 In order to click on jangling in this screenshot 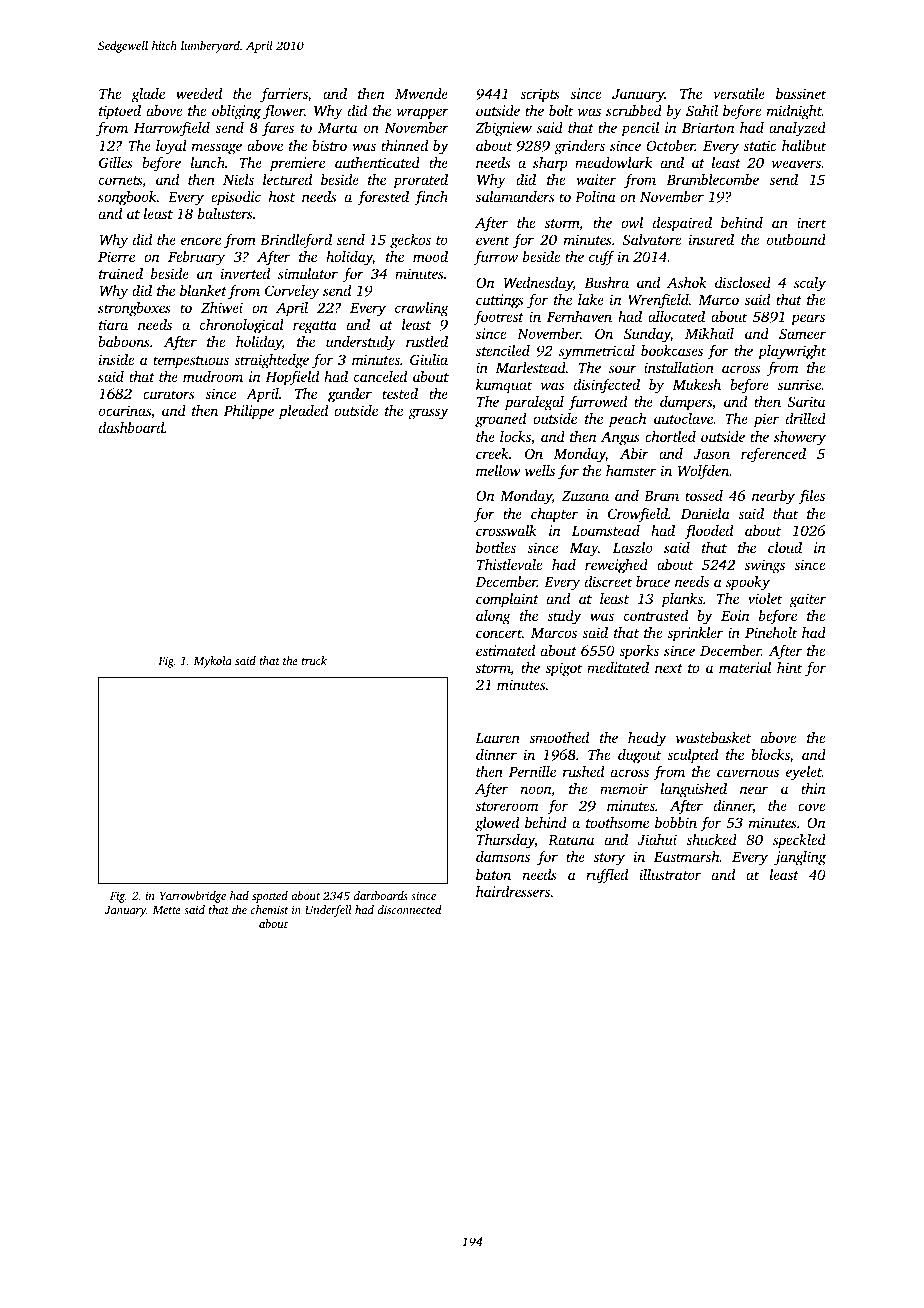, I will do `click(800, 858)`.
